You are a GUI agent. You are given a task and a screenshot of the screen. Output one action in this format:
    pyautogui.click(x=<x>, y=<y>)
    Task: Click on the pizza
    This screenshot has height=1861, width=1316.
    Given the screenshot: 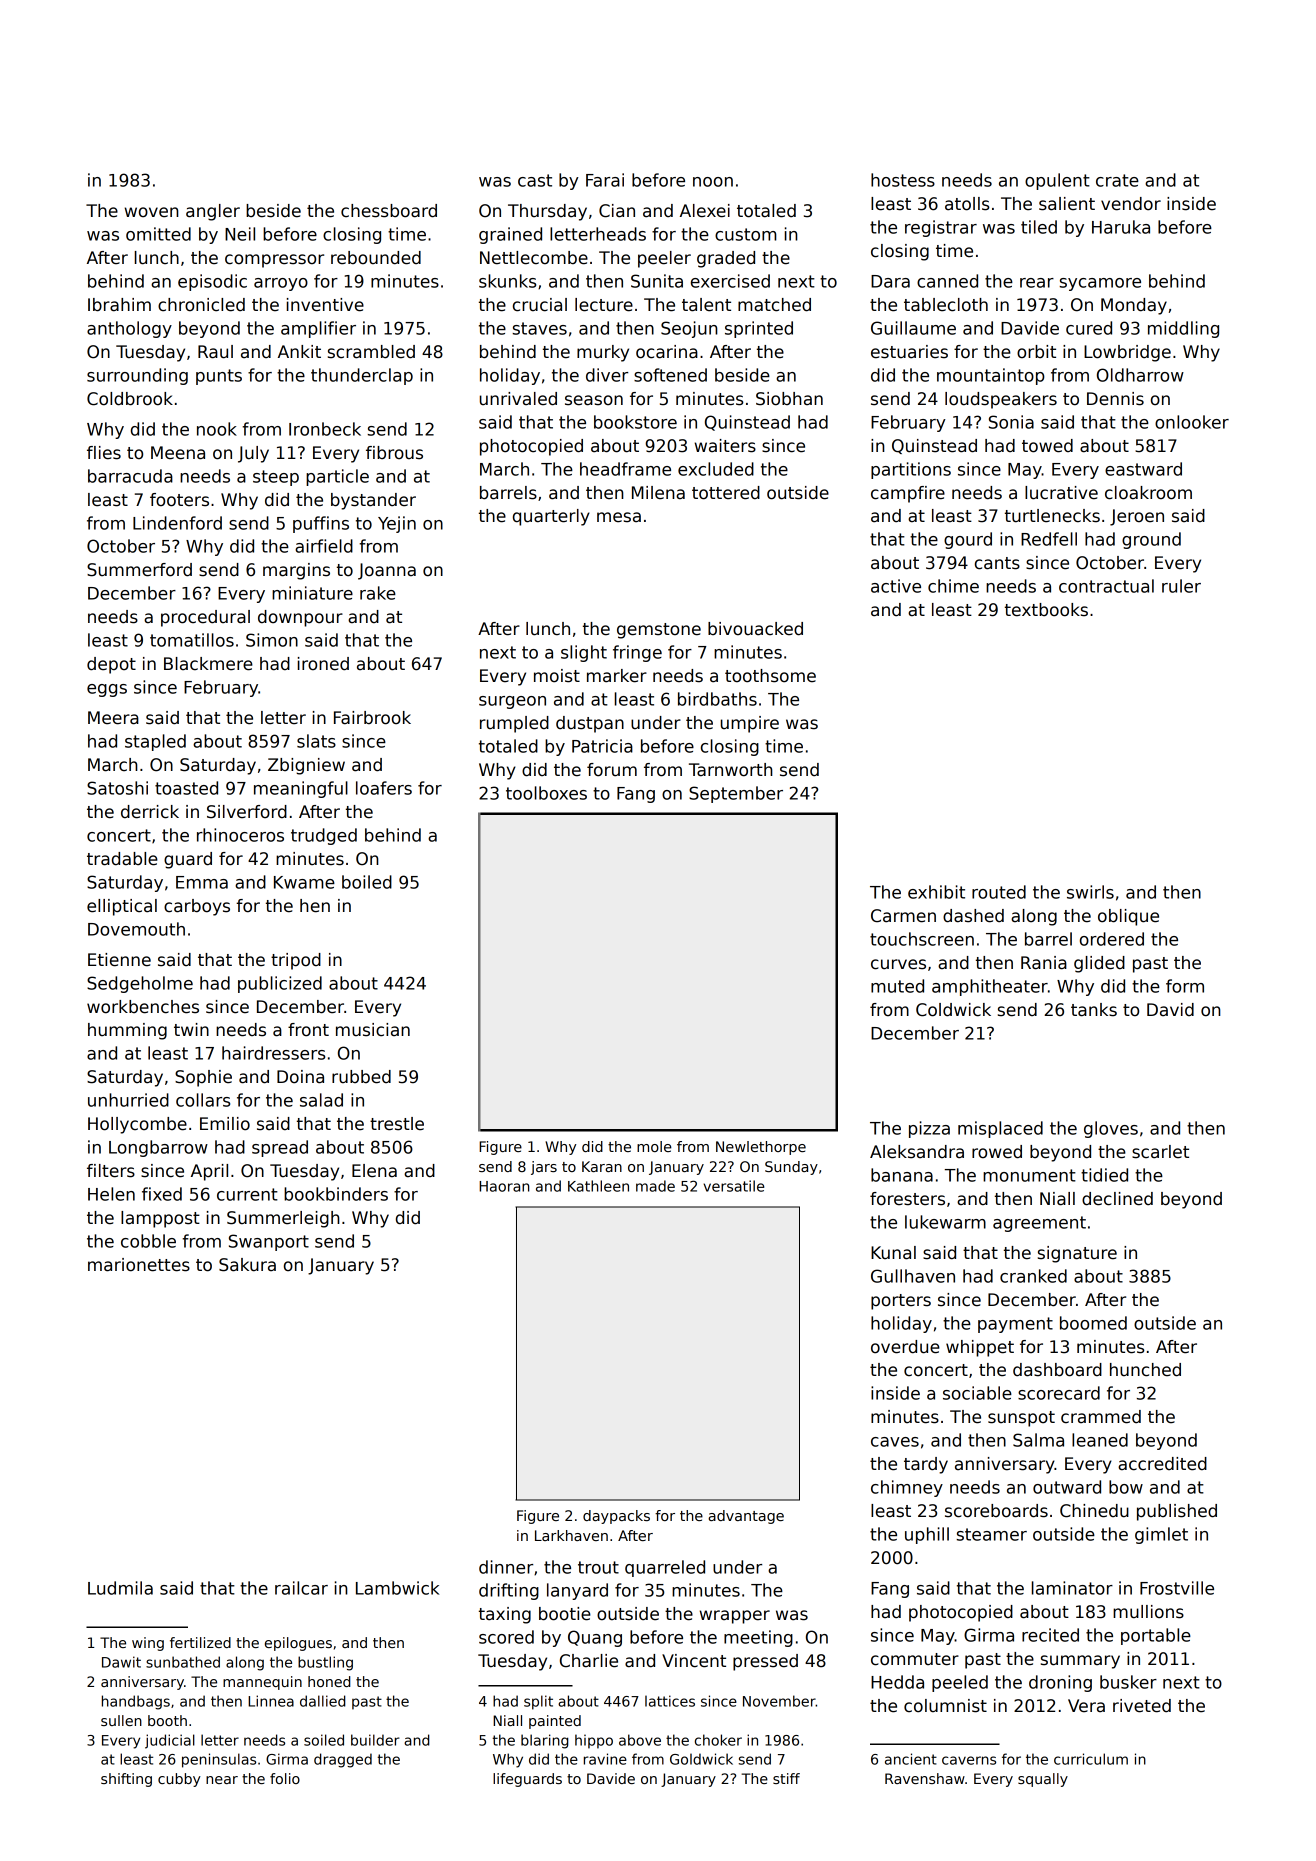 What is the action you would take?
    pyautogui.click(x=929, y=1129)
